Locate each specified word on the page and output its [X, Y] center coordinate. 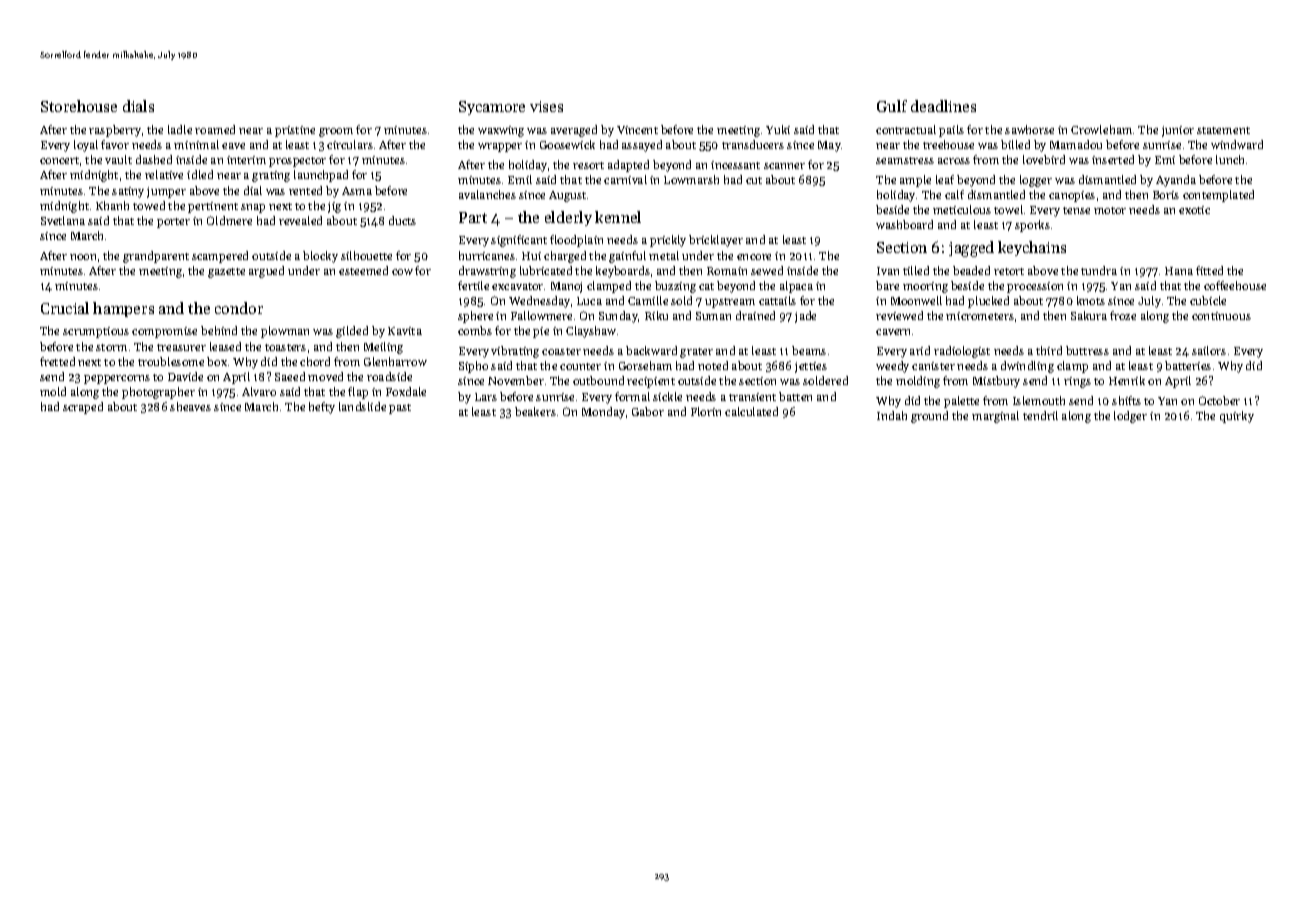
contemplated [1218, 196]
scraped [83, 408]
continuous [1221, 316]
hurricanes [487, 255]
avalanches [487, 194]
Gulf [892, 106]
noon [83, 257]
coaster [561, 351]
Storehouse [79, 106]
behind [219, 330]
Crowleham [1101, 129]
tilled [916, 270]
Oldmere [229, 220]
